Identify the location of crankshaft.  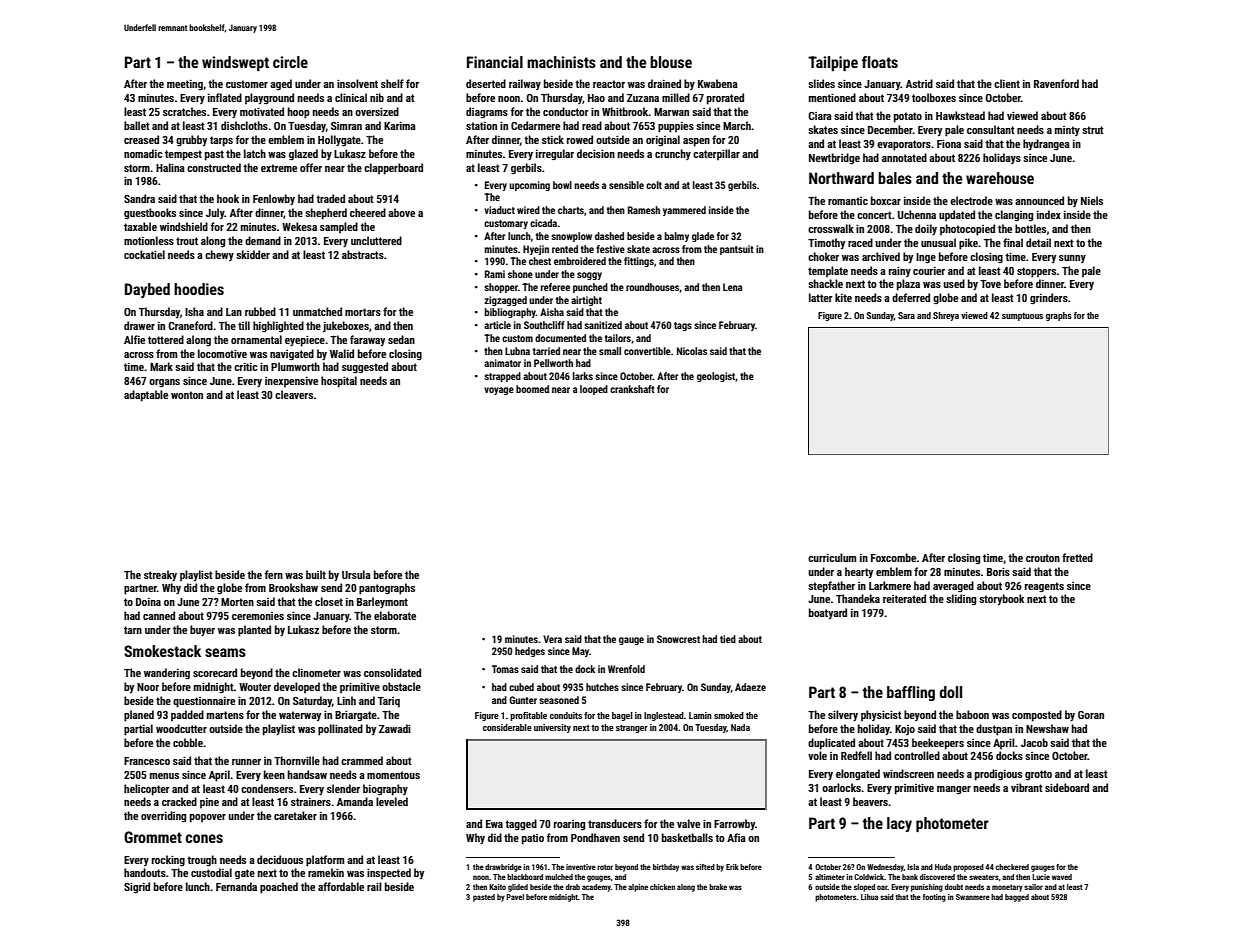
(632, 389).
